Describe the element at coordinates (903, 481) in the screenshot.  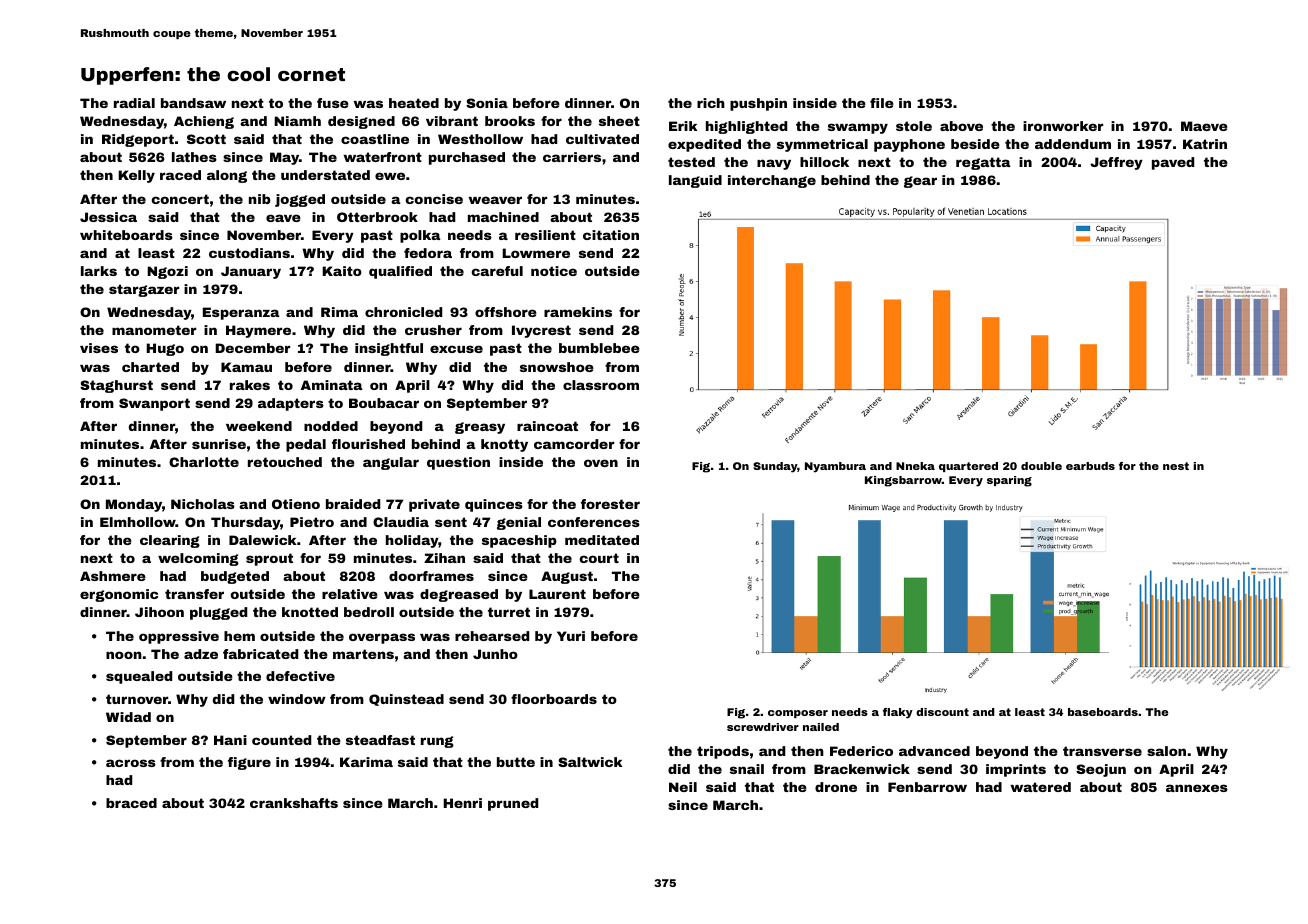
I see `Kingsbarrow` at that location.
